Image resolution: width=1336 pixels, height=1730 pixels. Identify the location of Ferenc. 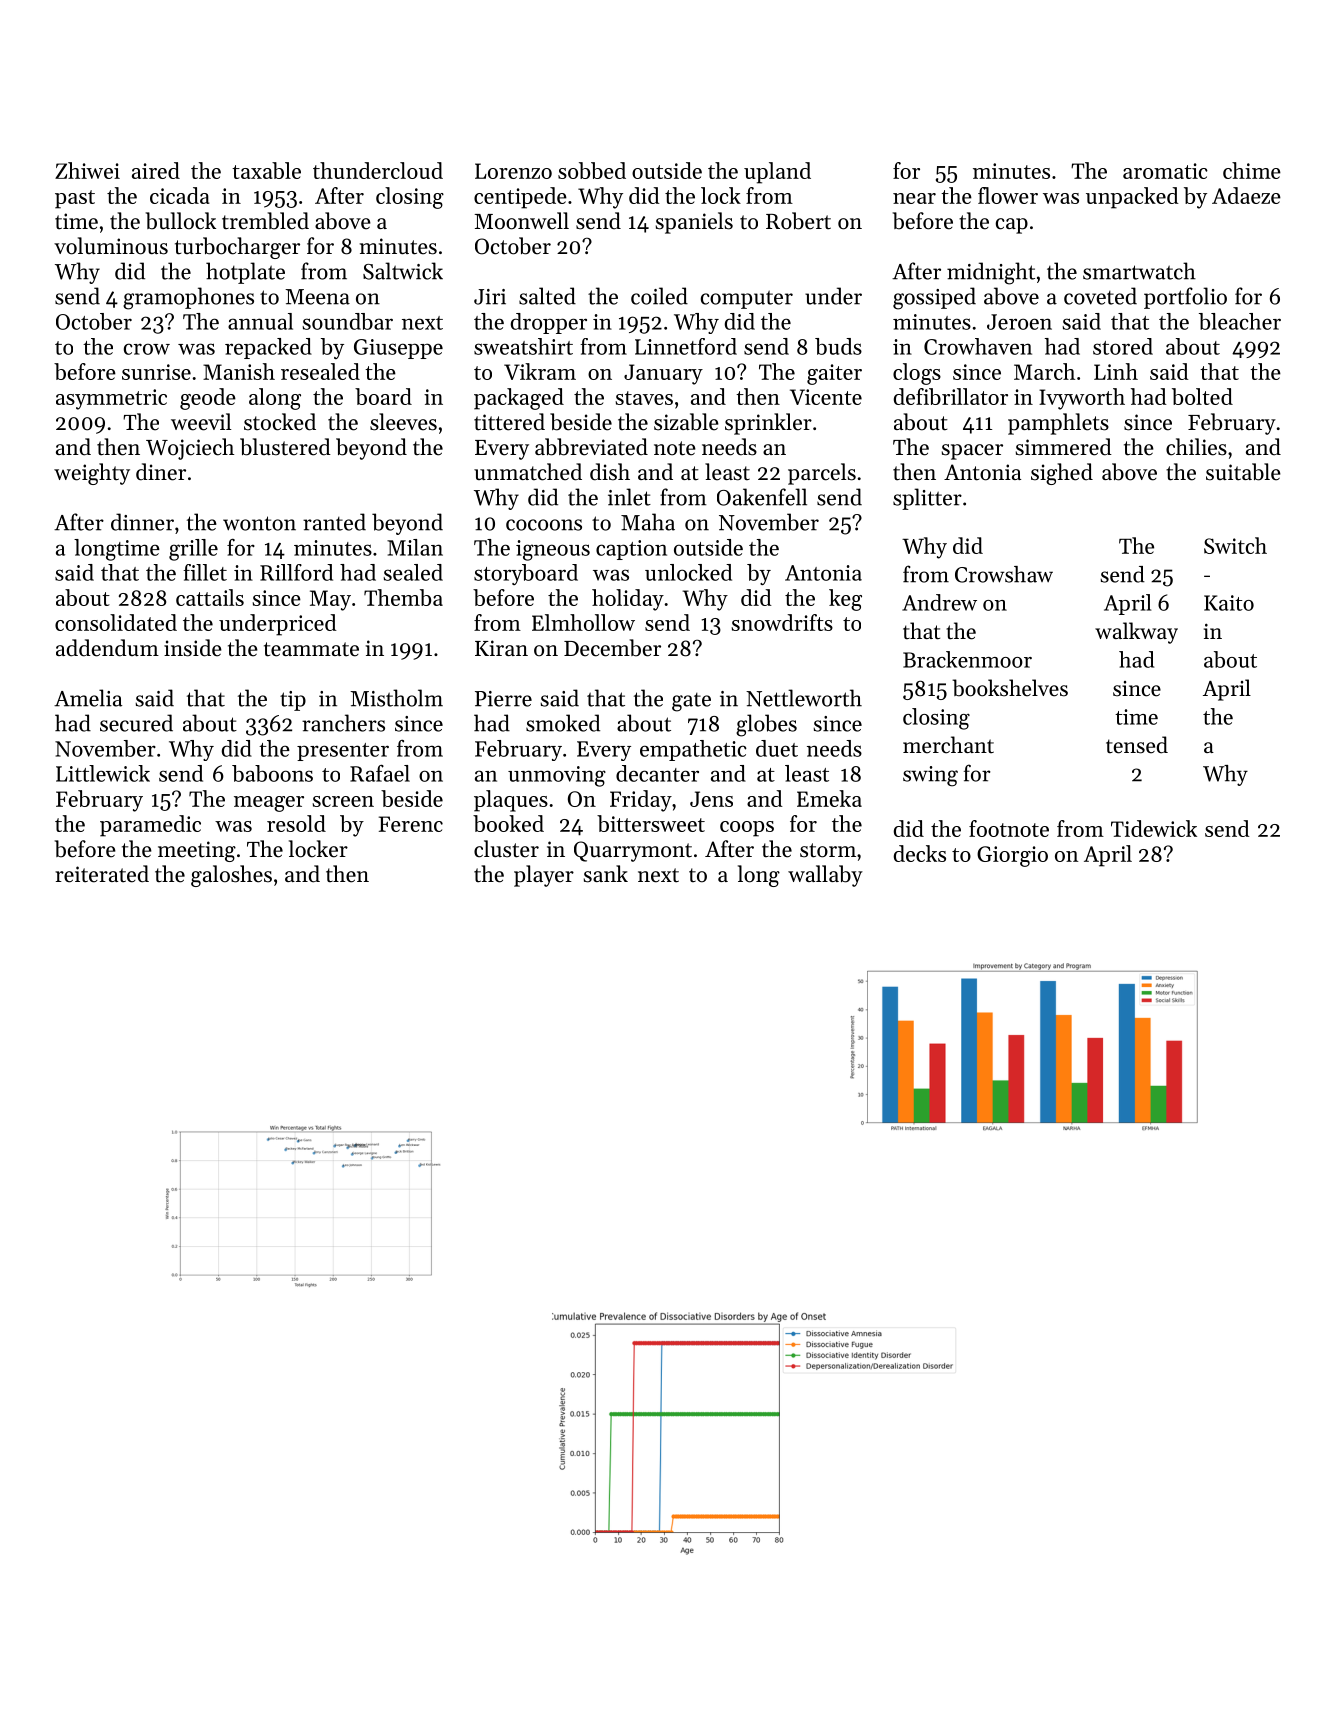
(411, 824).
